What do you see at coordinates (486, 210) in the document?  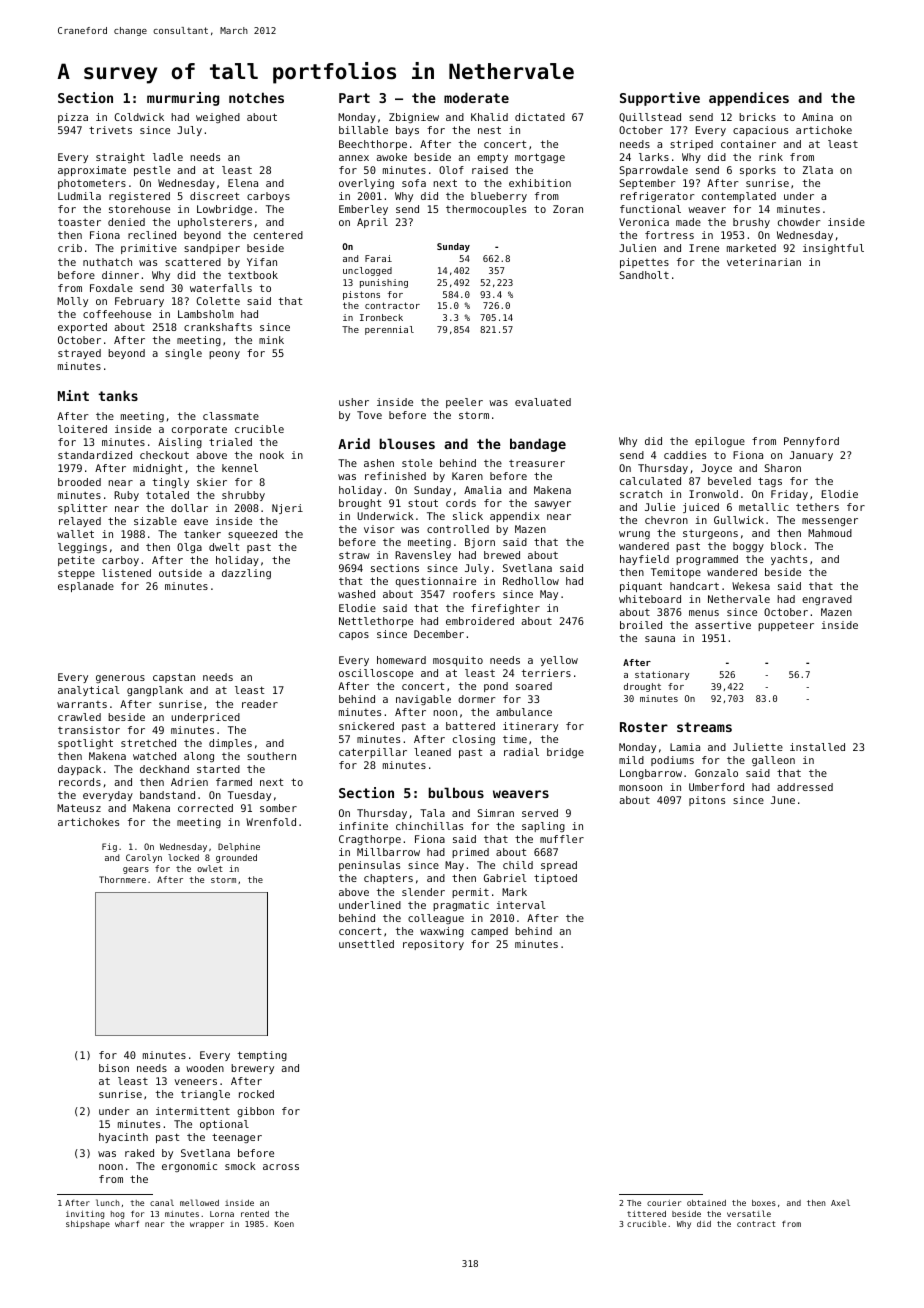 I see `thermocouples` at bounding box center [486, 210].
